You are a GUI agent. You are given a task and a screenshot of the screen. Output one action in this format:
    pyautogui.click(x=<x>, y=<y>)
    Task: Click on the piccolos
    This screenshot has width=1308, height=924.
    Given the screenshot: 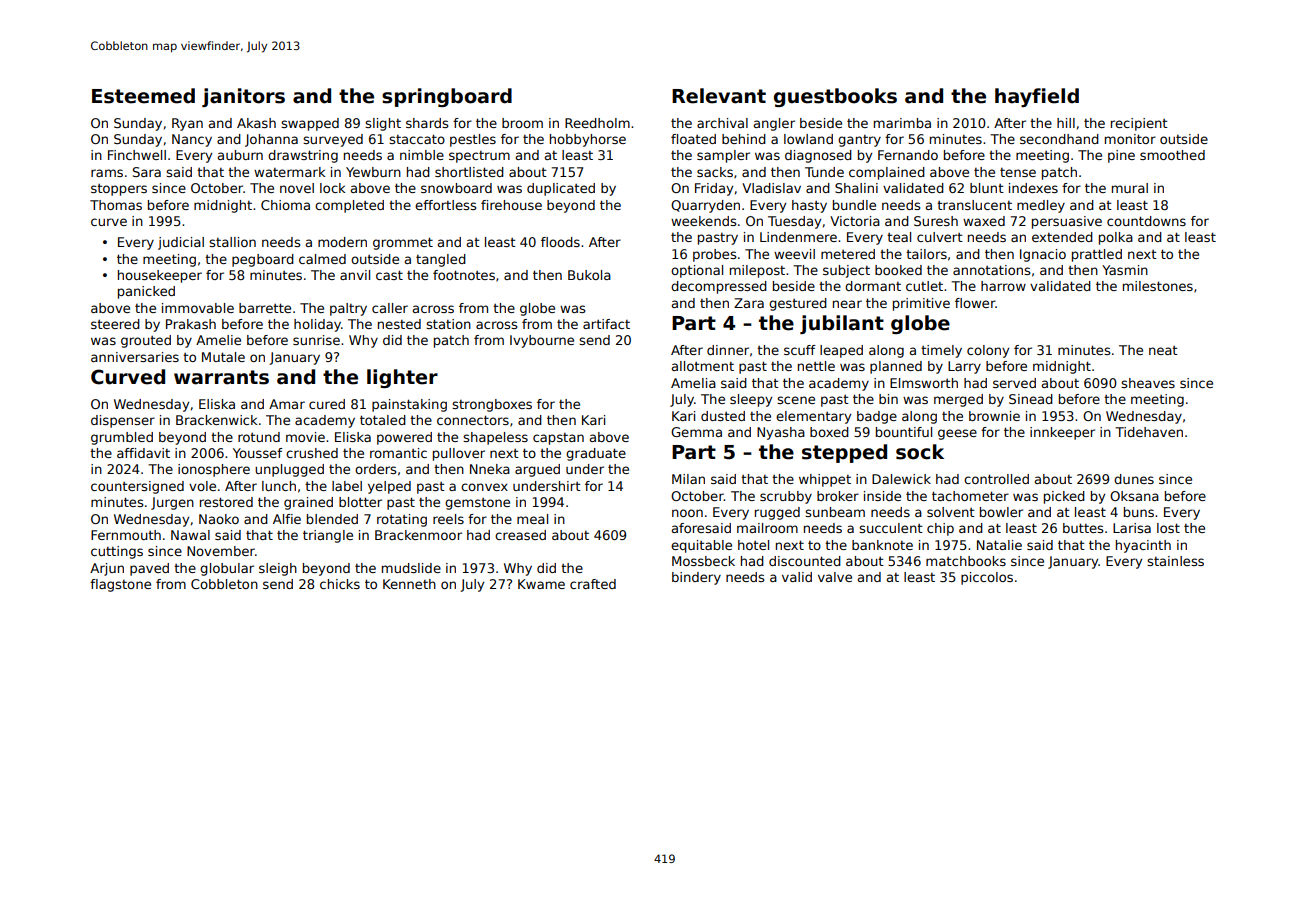 What is the action you would take?
    pyautogui.click(x=987, y=578)
